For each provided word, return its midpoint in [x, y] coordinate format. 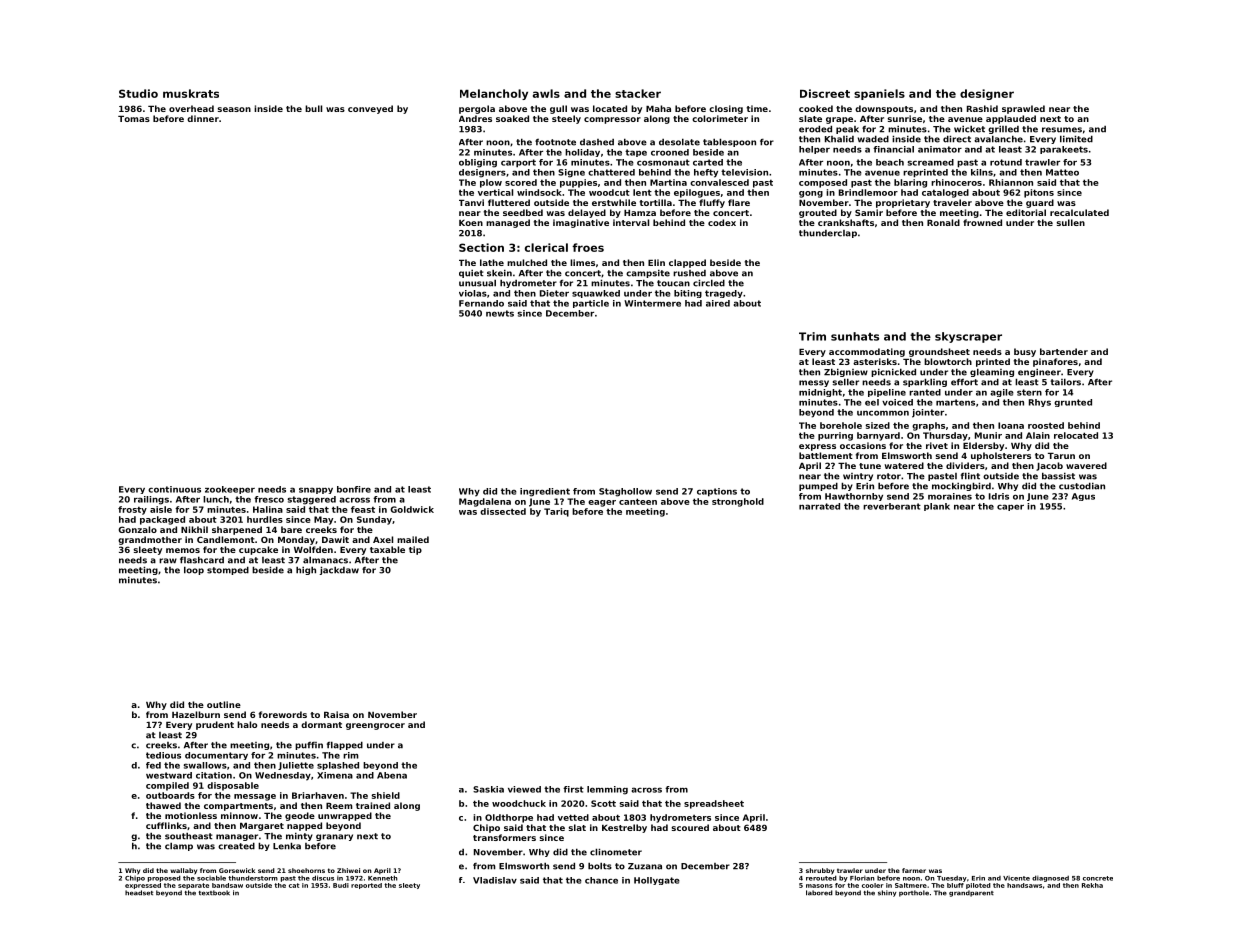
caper [1010, 507]
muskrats [191, 93]
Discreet [825, 93]
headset [139, 893]
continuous [174, 489]
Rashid [982, 108]
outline [224, 704]
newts [500, 313]
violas [473, 293]
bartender [1064, 351]
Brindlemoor [868, 192]
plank [937, 507]
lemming [607, 790]
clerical [546, 247]
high [306, 571]
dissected [503, 511]
